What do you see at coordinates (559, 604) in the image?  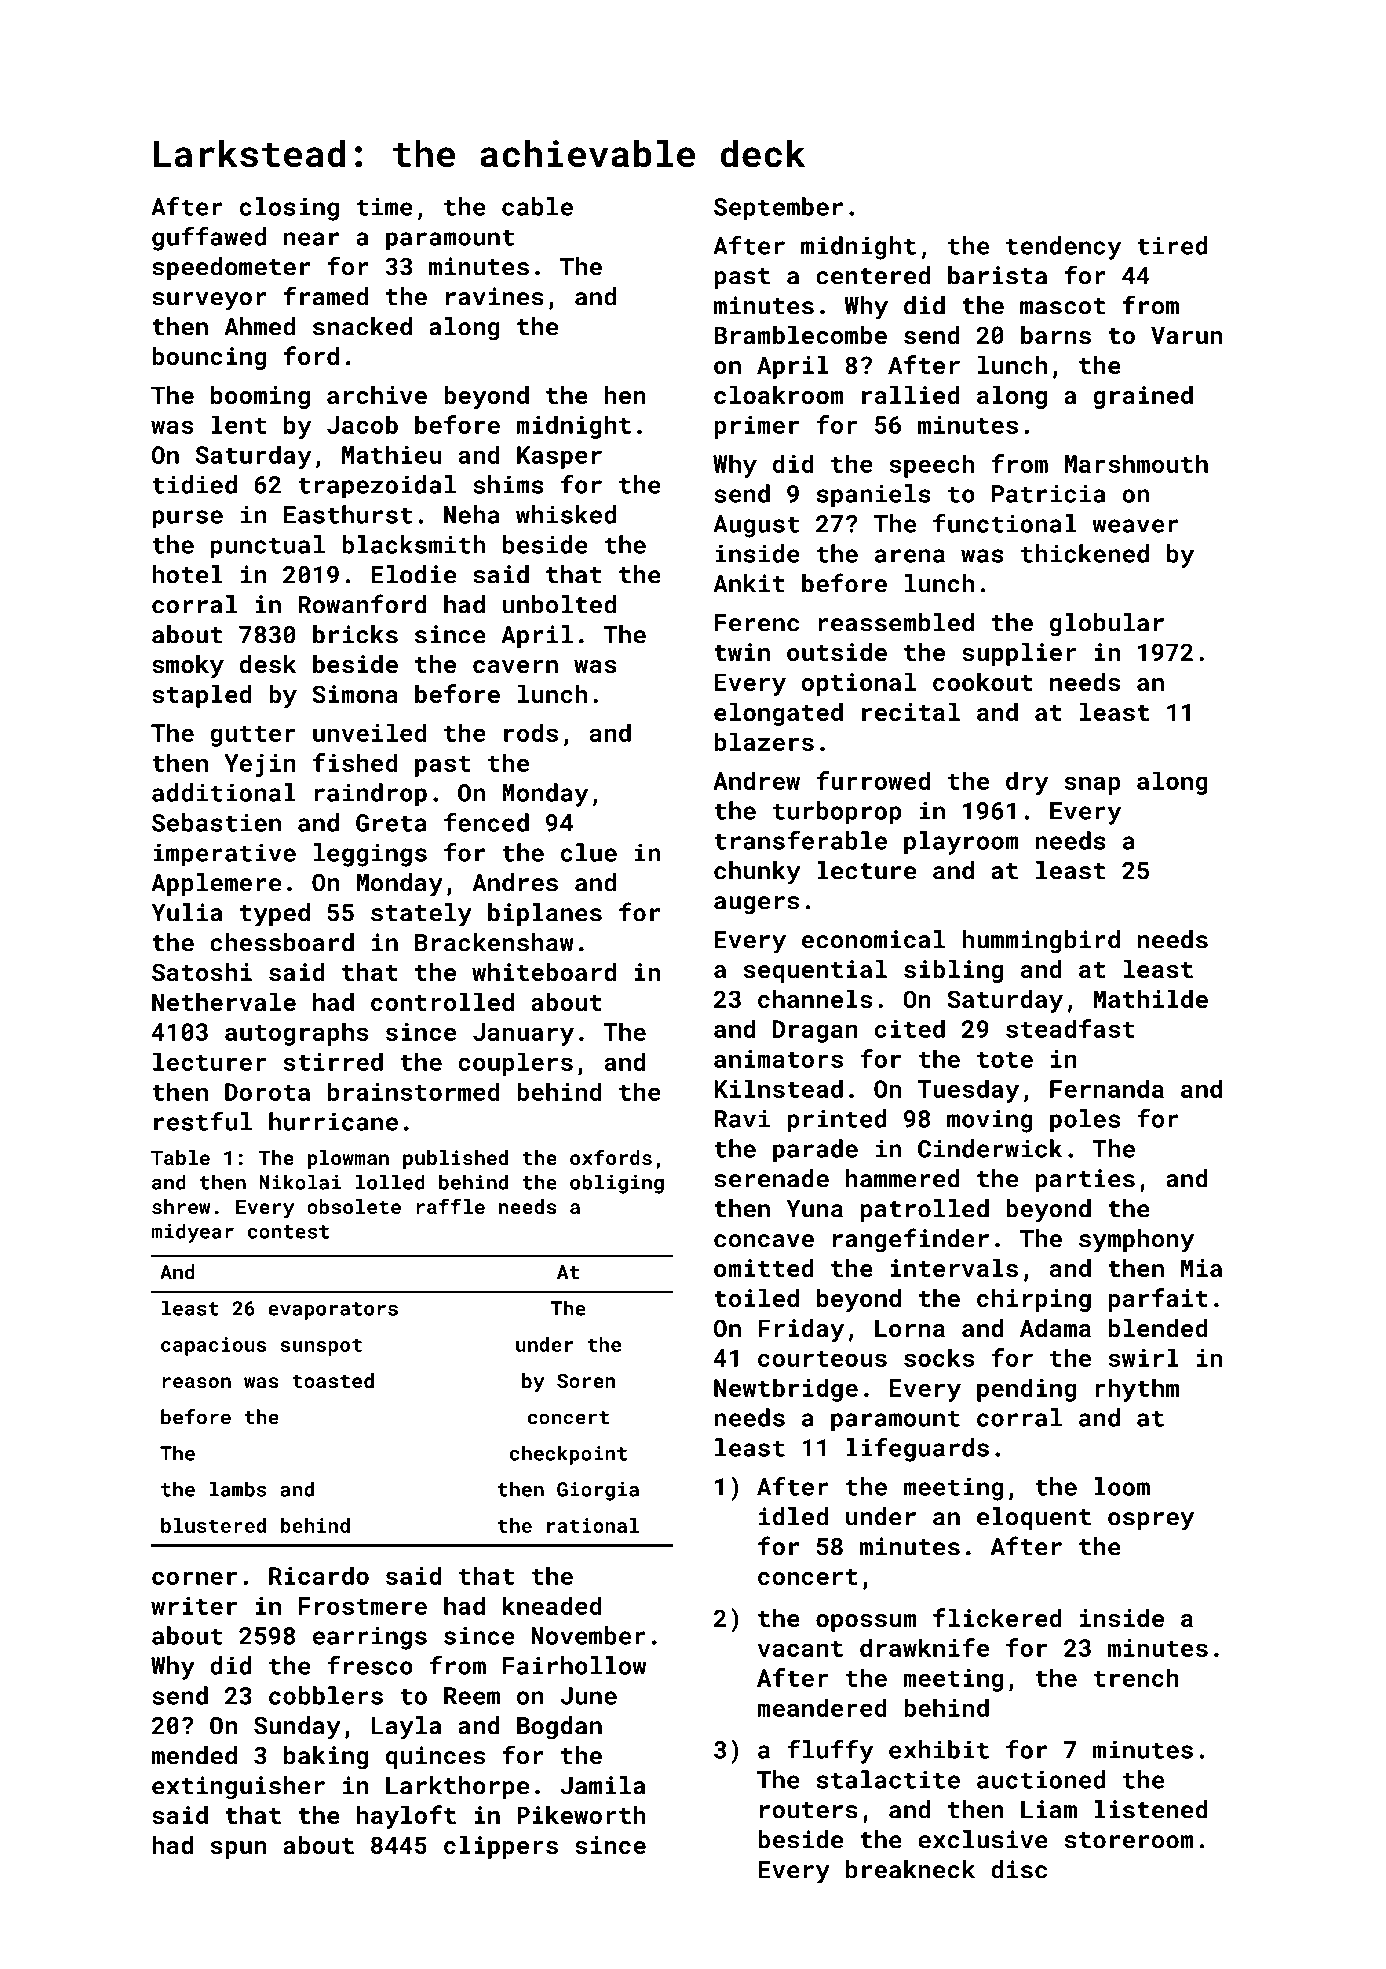 I see `unbolted` at bounding box center [559, 604].
